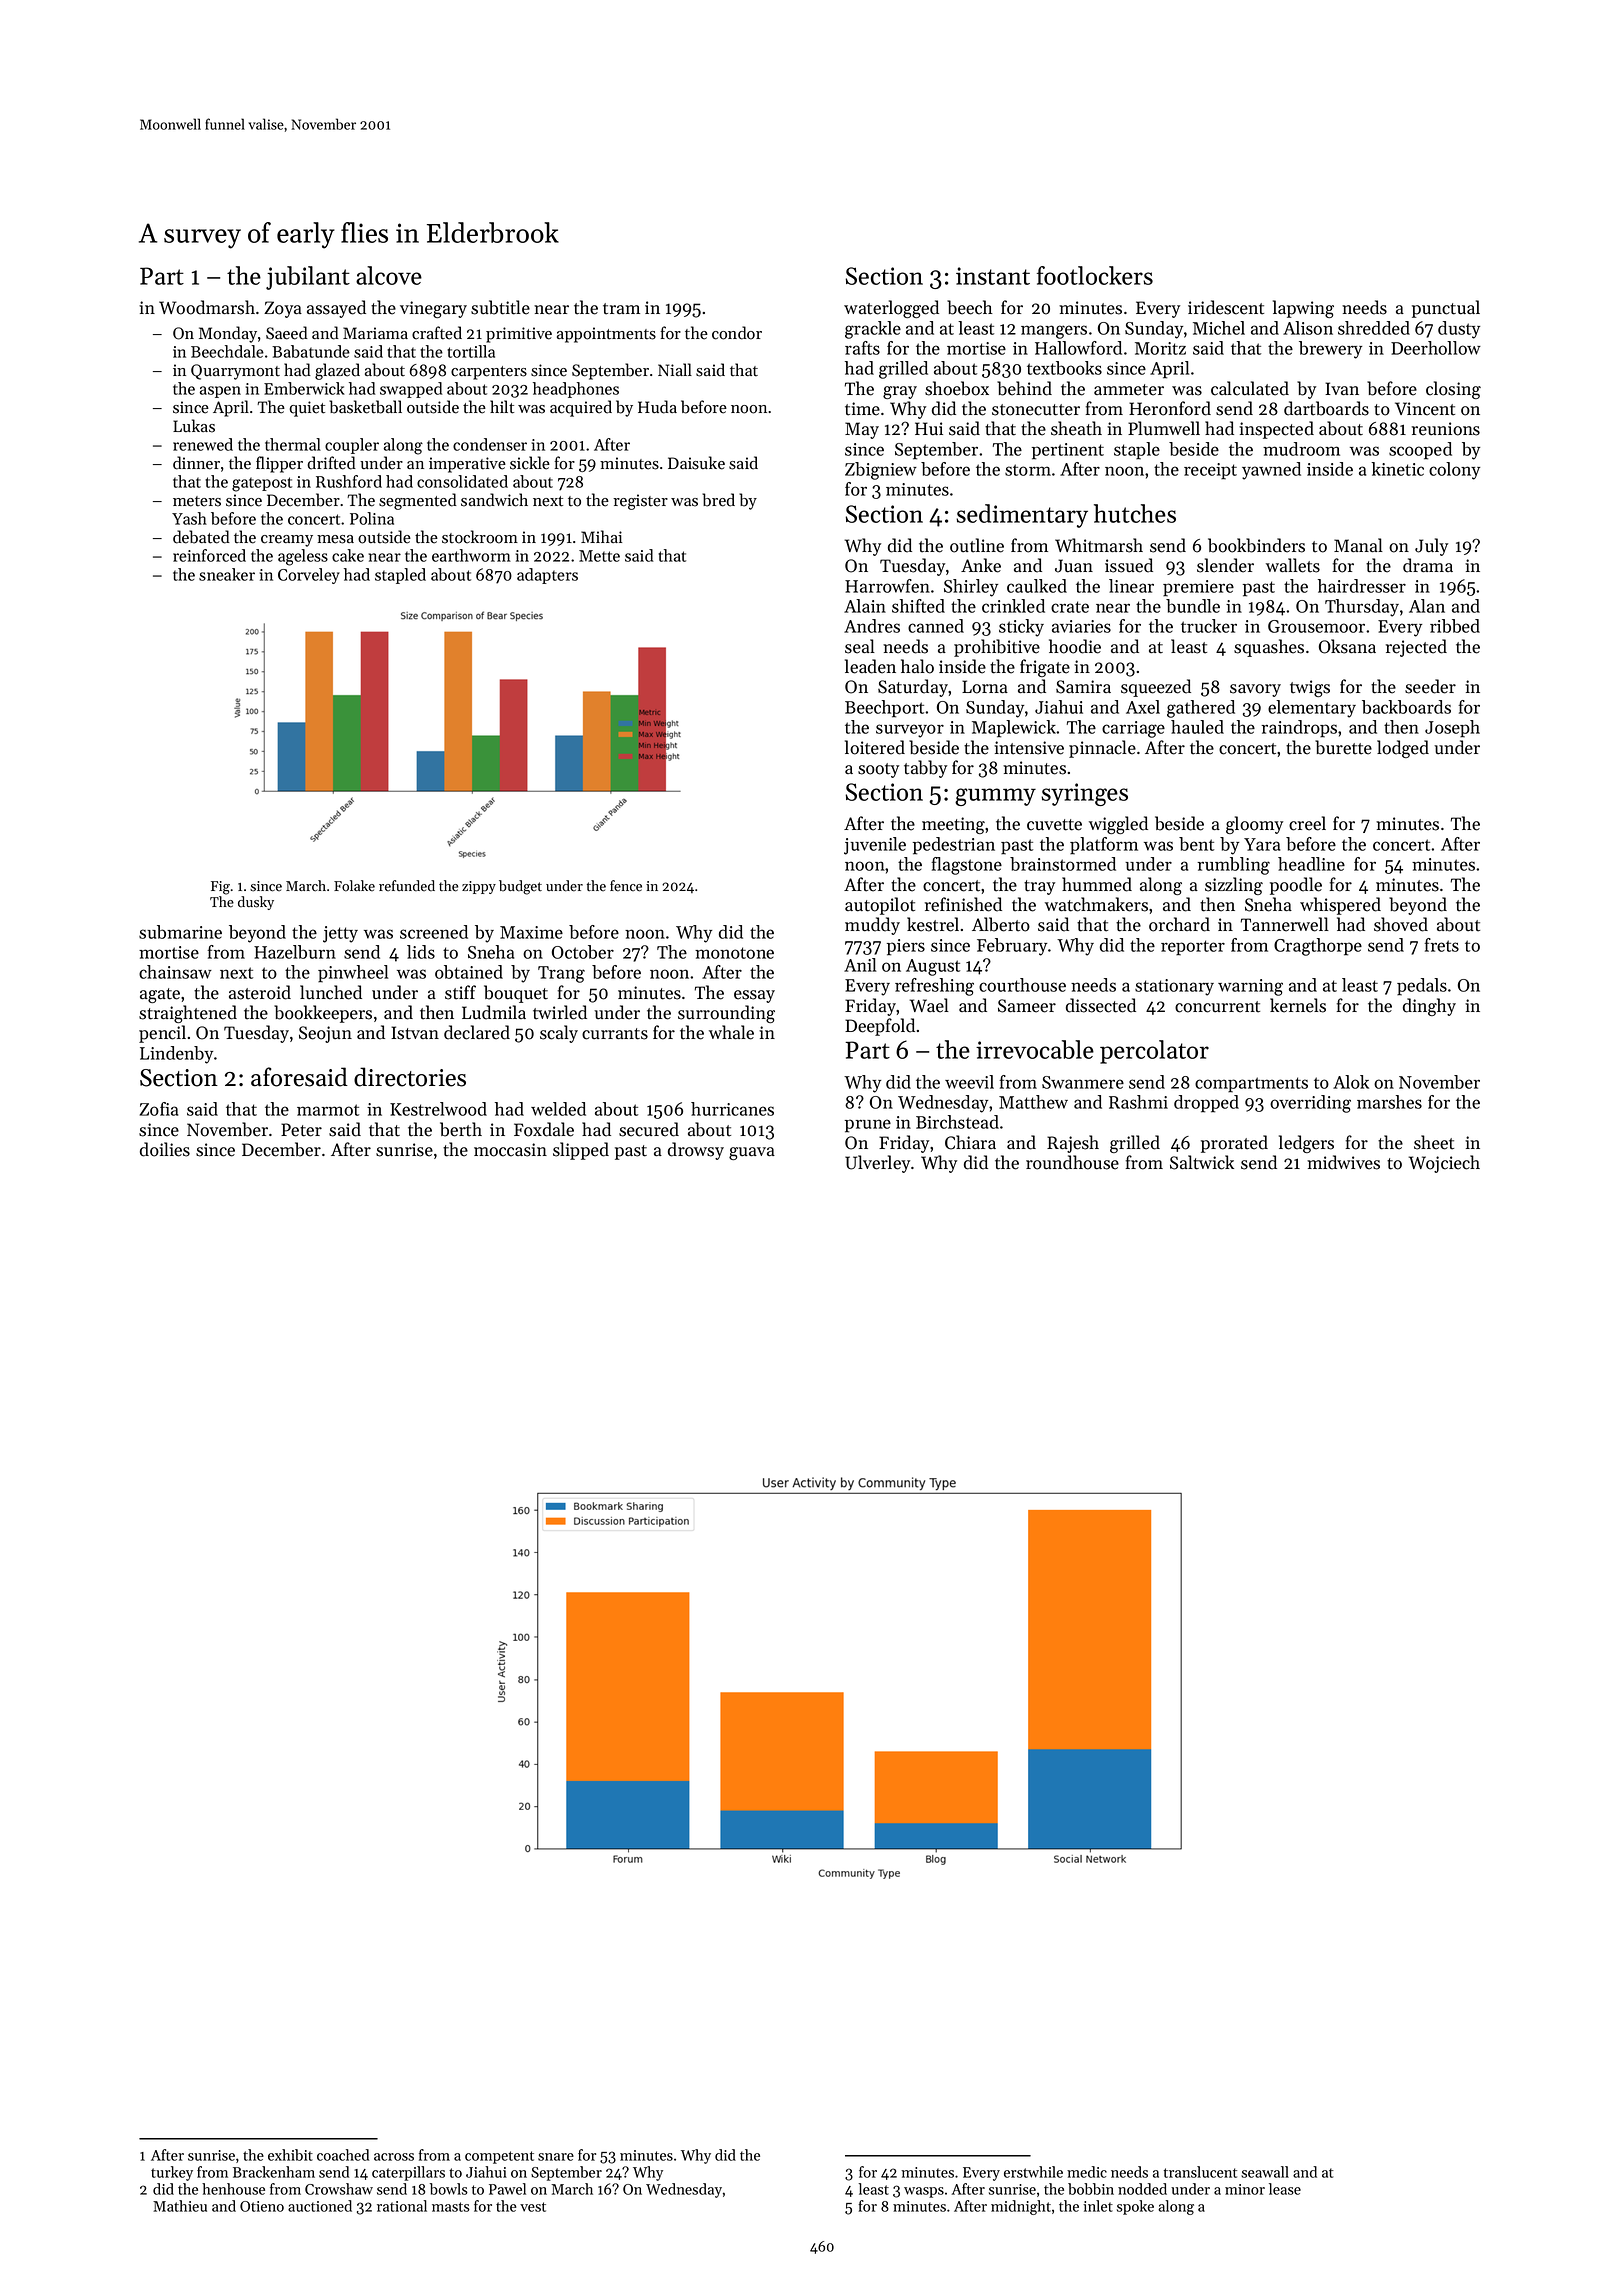  Describe the element at coordinates (162, 1034) in the screenshot. I see `pencil` at that location.
